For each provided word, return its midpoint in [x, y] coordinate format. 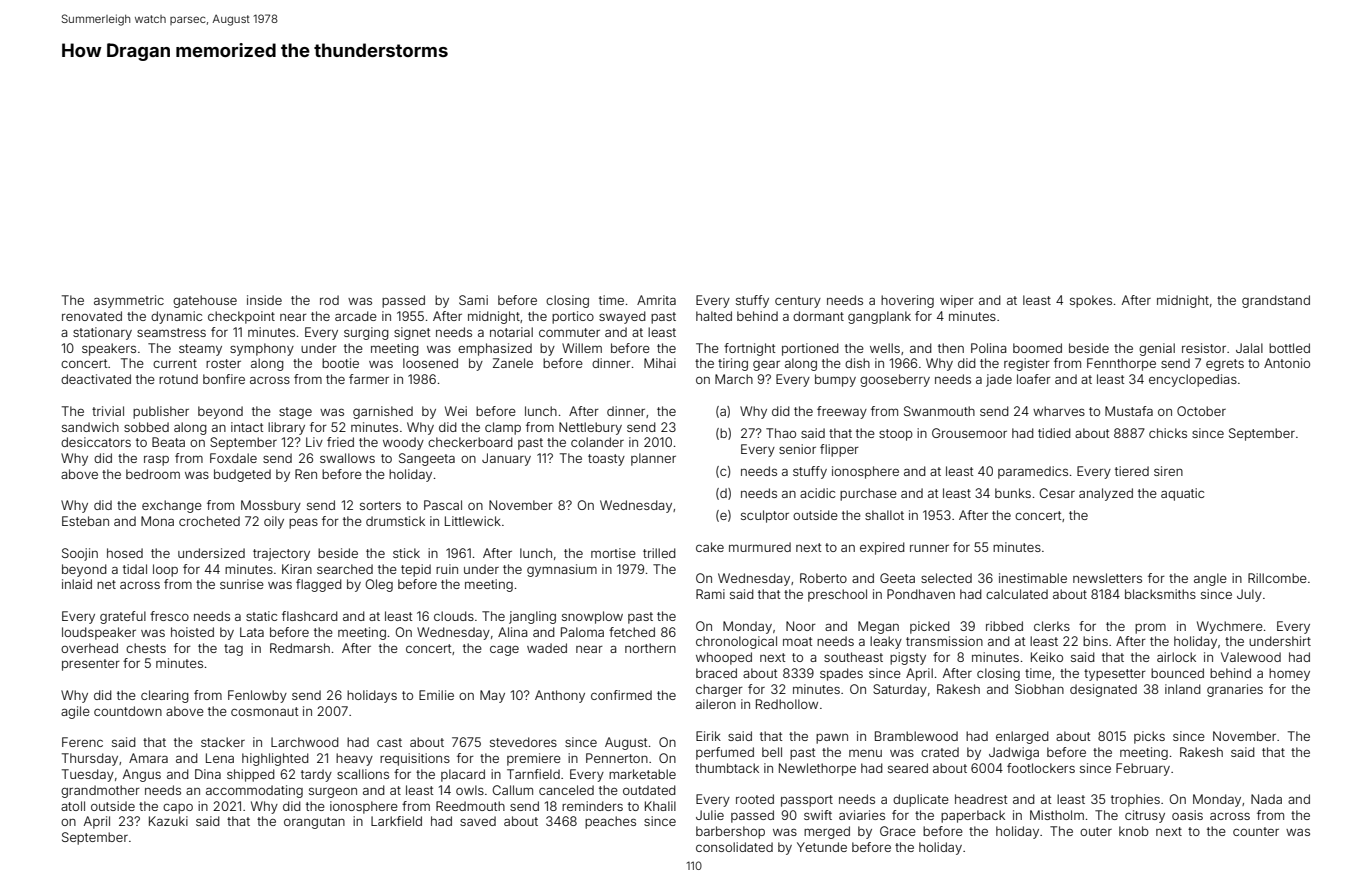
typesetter [1115, 675]
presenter [91, 665]
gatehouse [205, 301]
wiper [957, 301]
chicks [1168, 433]
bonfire [224, 379]
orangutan [314, 823]
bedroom [153, 474]
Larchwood [305, 742]
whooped [724, 658]
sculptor [765, 516]
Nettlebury [590, 428]
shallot [884, 515]
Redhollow [787, 704]
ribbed [1004, 626]
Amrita [656, 300]
